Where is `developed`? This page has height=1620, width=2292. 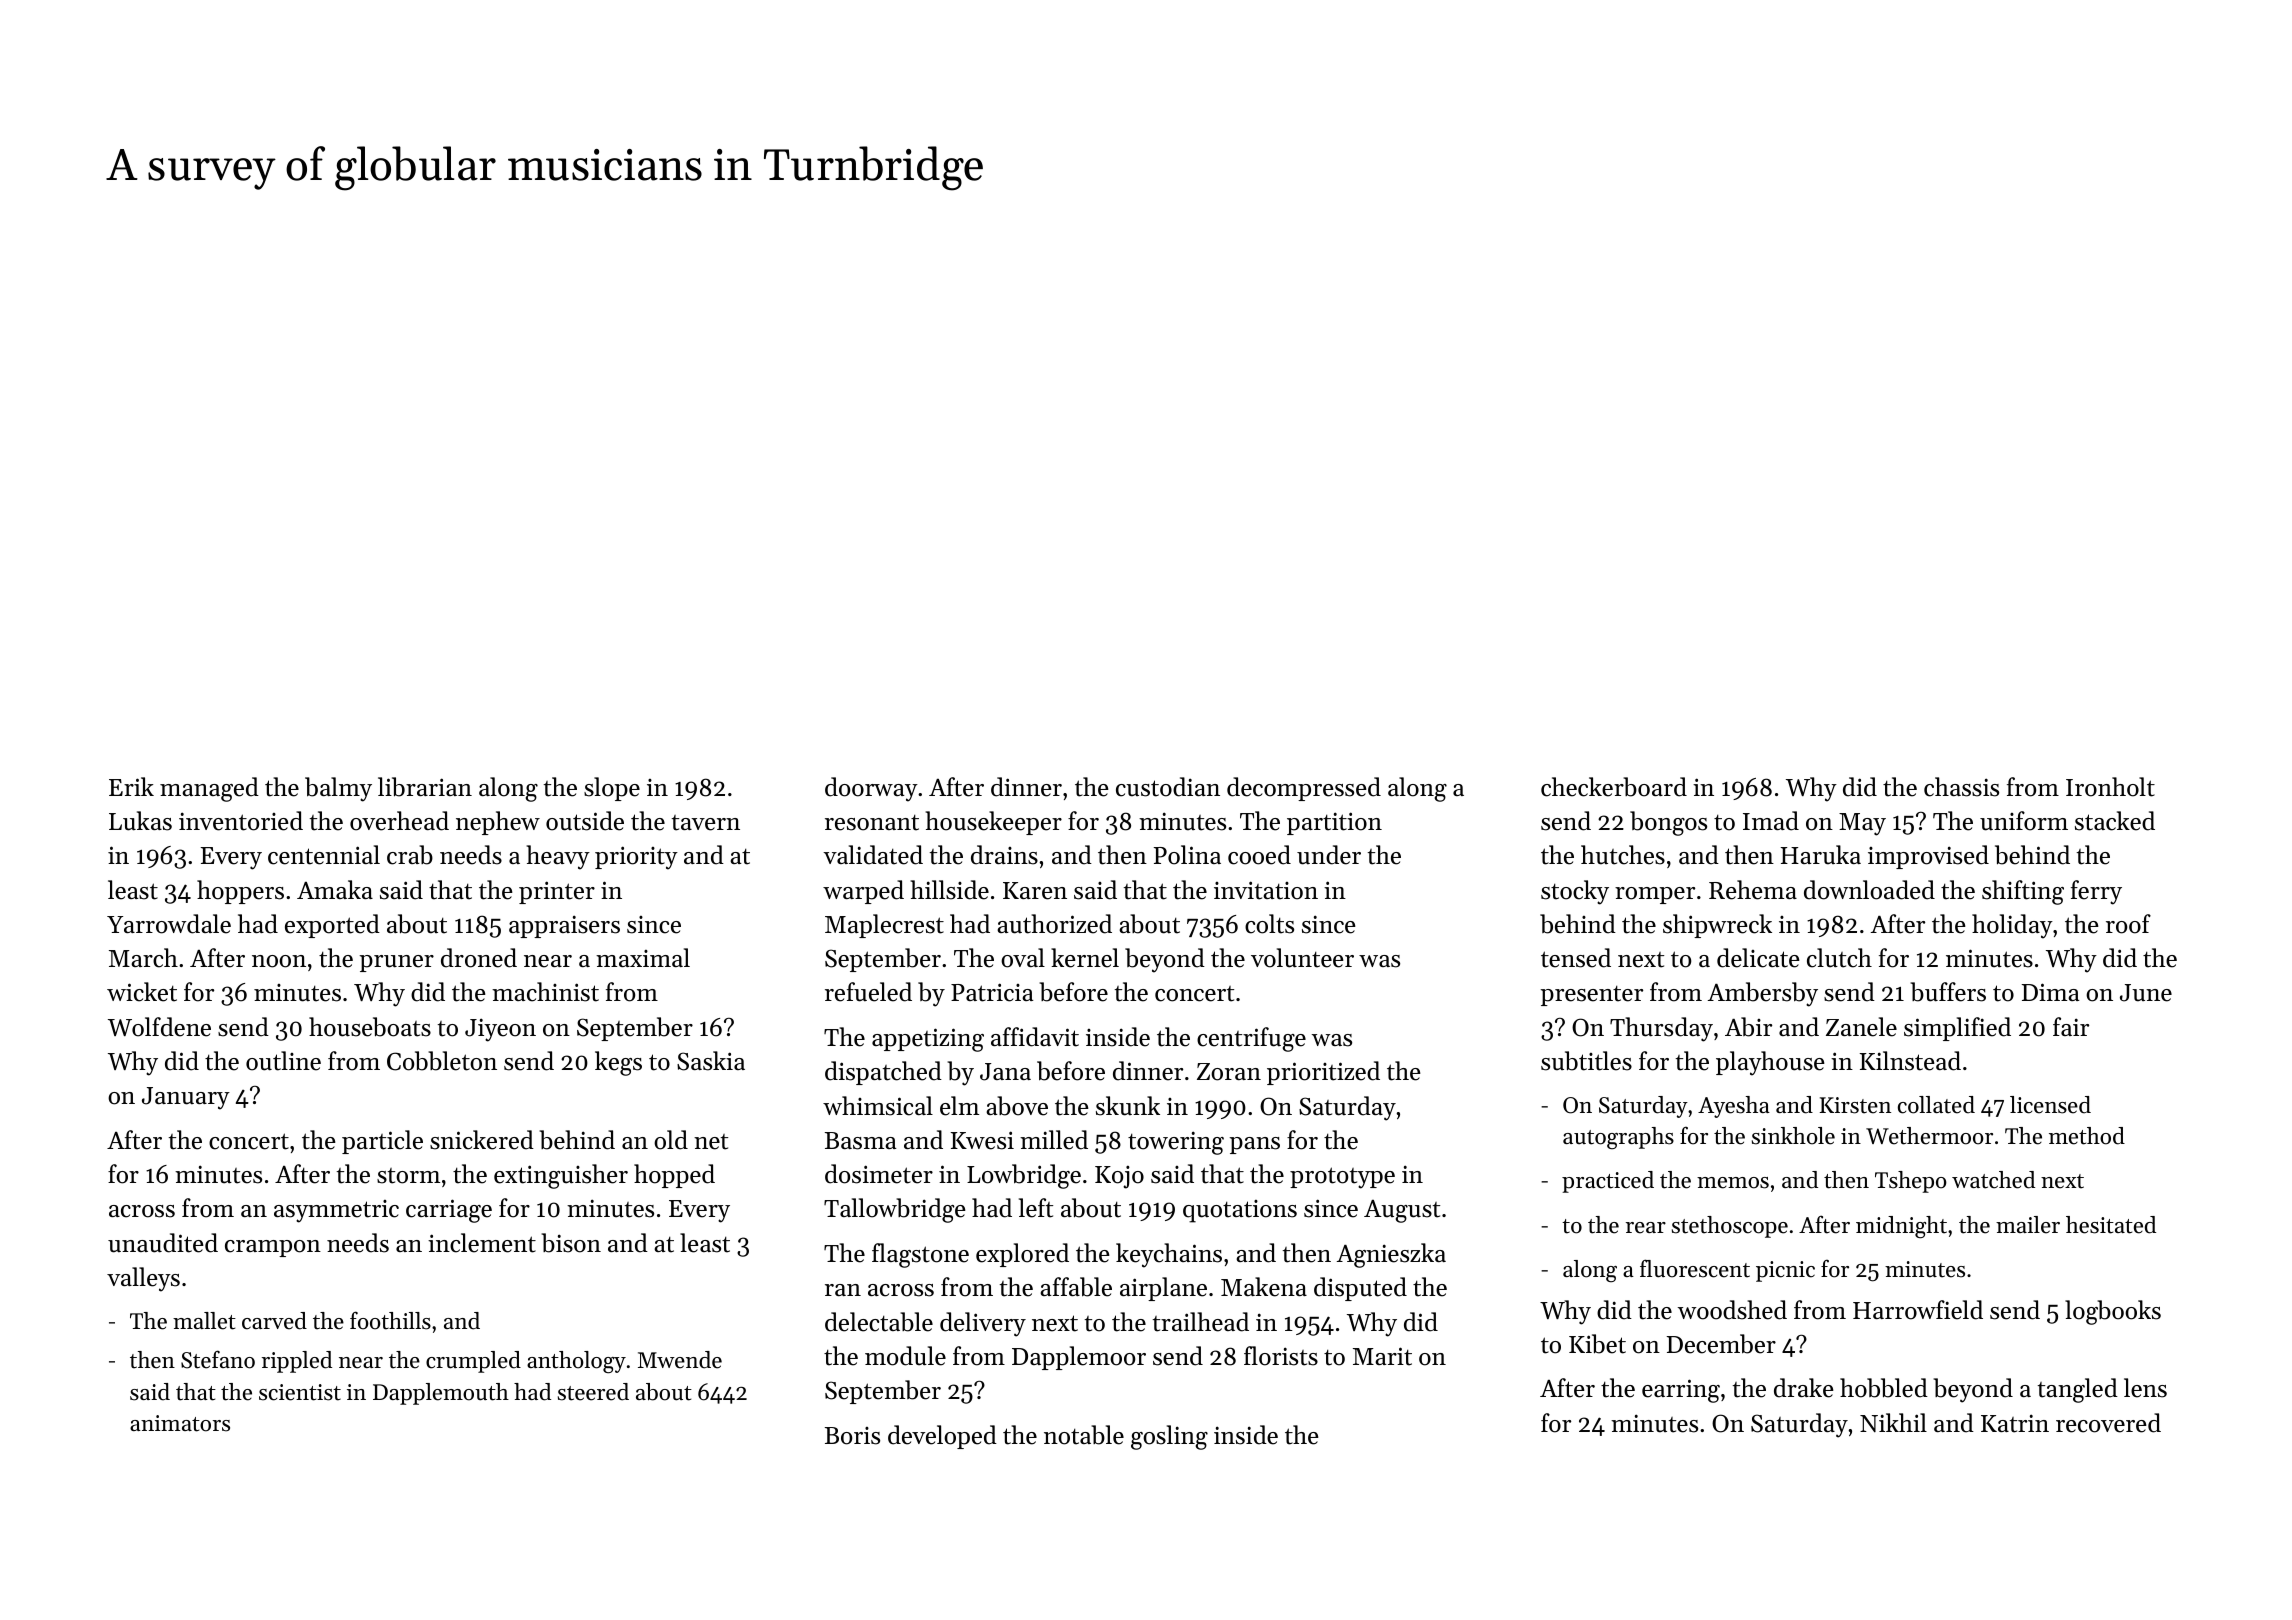 developed is located at coordinates (942, 1437).
